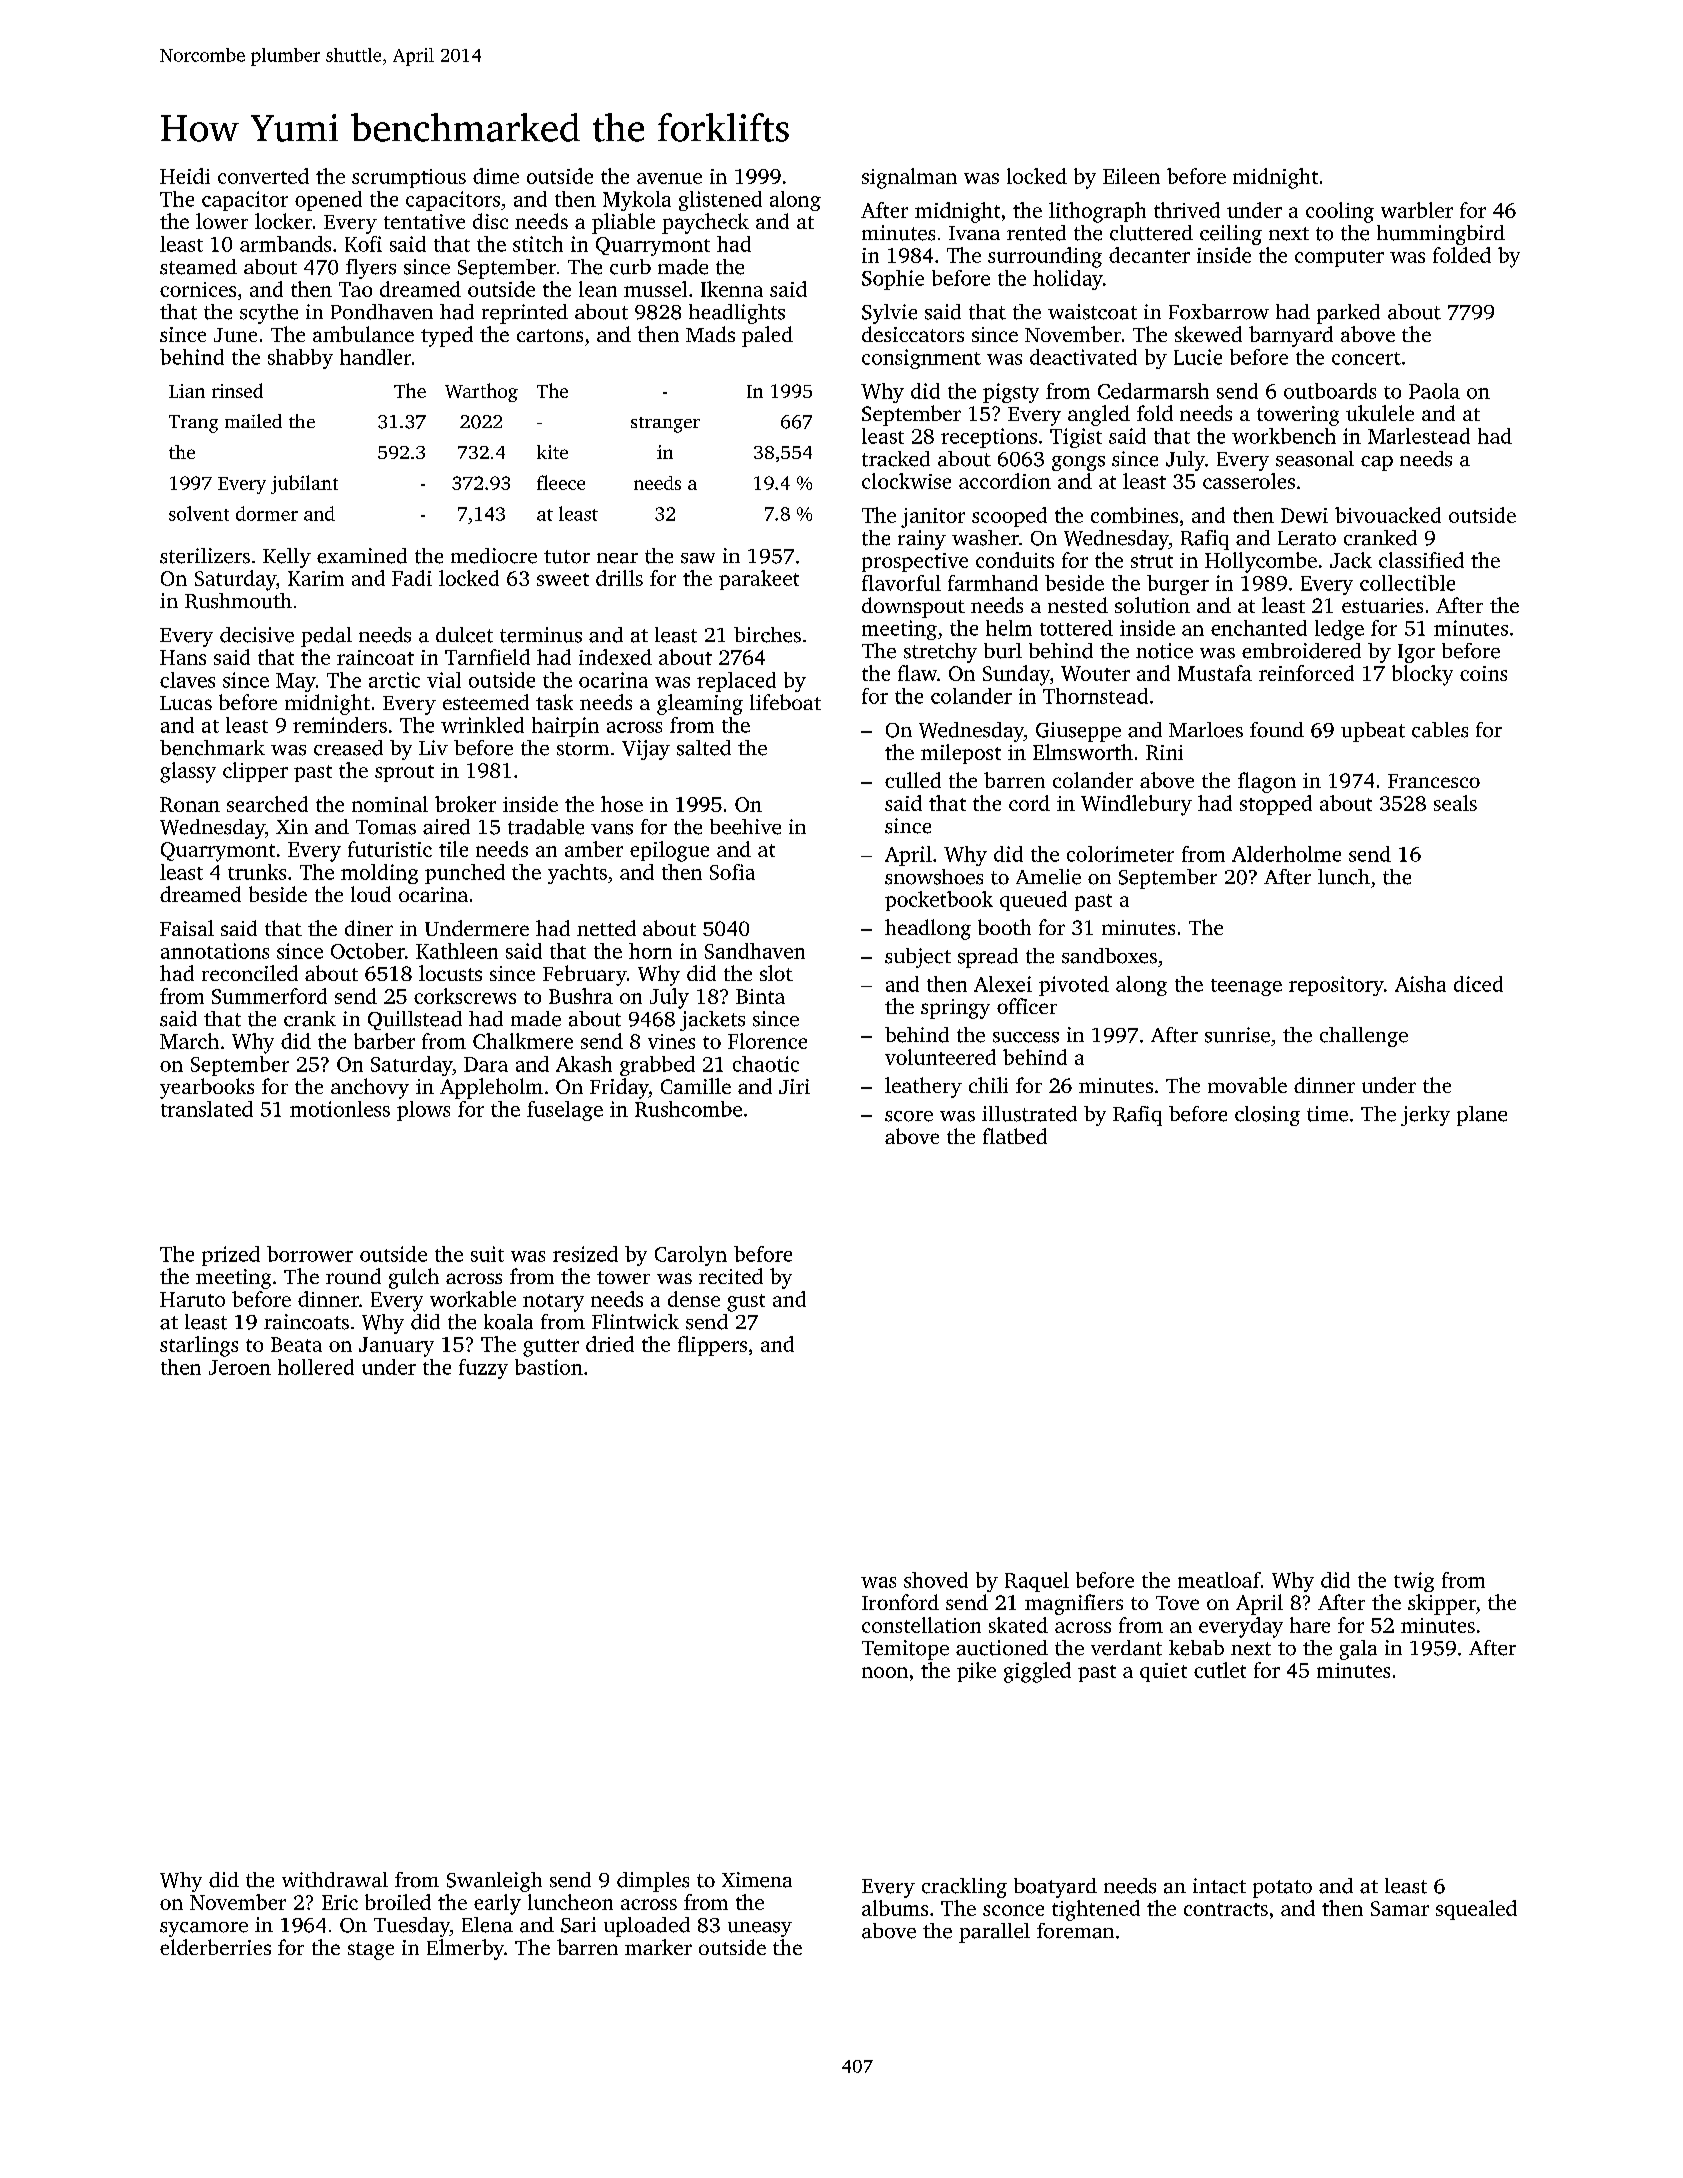  I want to click on Elmerby, so click(465, 1949).
